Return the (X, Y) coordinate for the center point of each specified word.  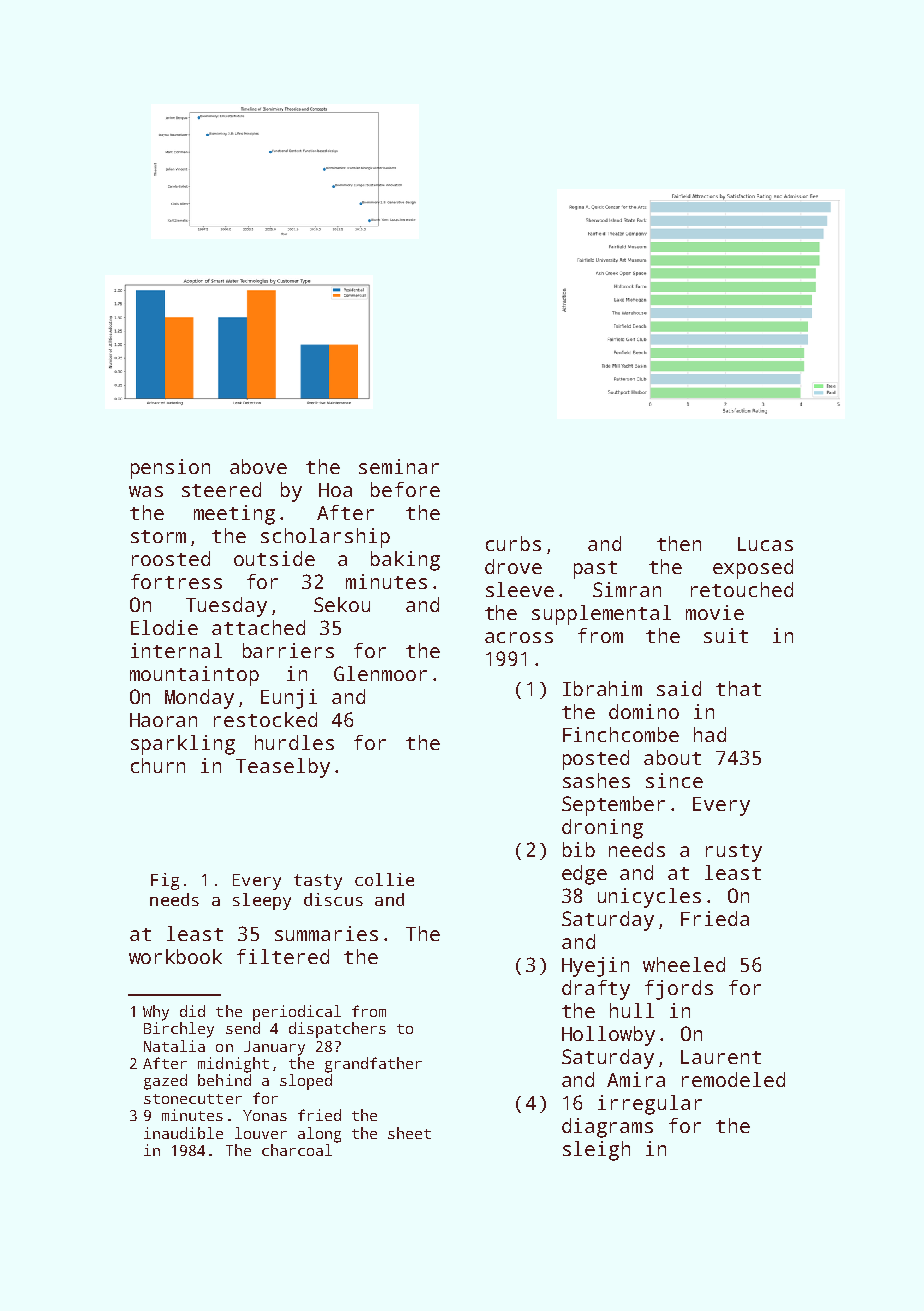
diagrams (607, 1128)
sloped (306, 1082)
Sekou (342, 604)
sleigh (596, 1151)
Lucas (765, 544)
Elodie (164, 627)
